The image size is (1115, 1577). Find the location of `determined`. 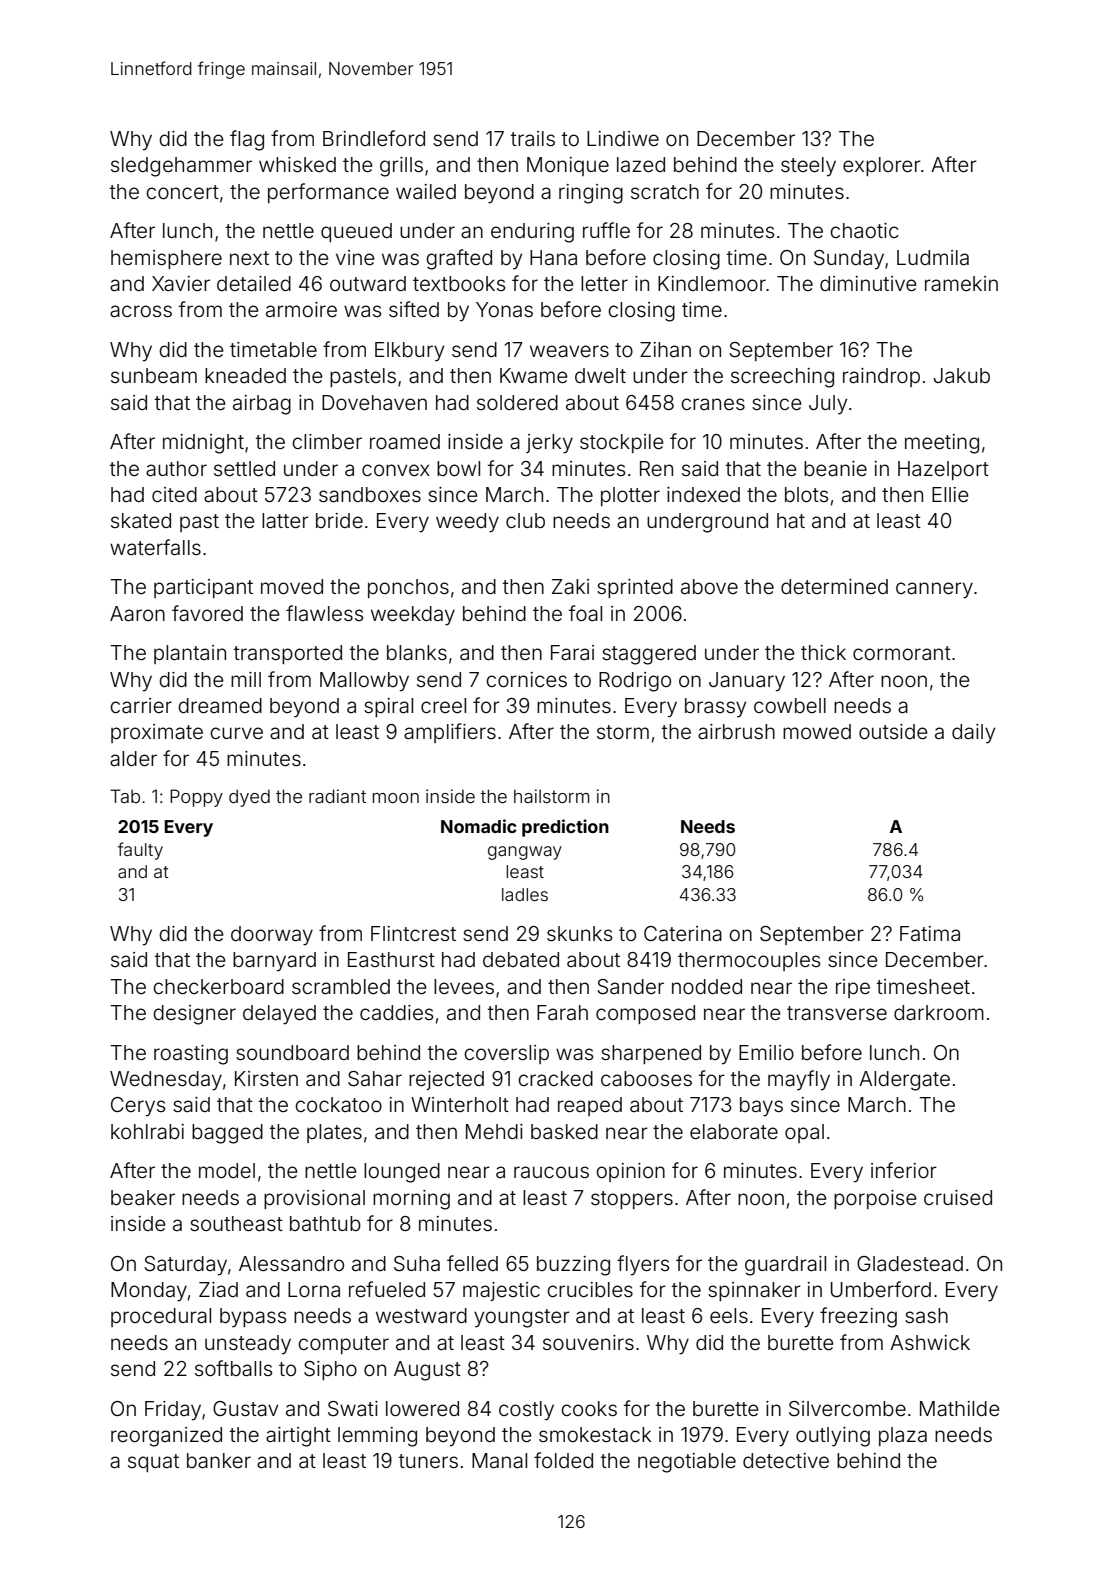

determined is located at coordinates (834, 586).
